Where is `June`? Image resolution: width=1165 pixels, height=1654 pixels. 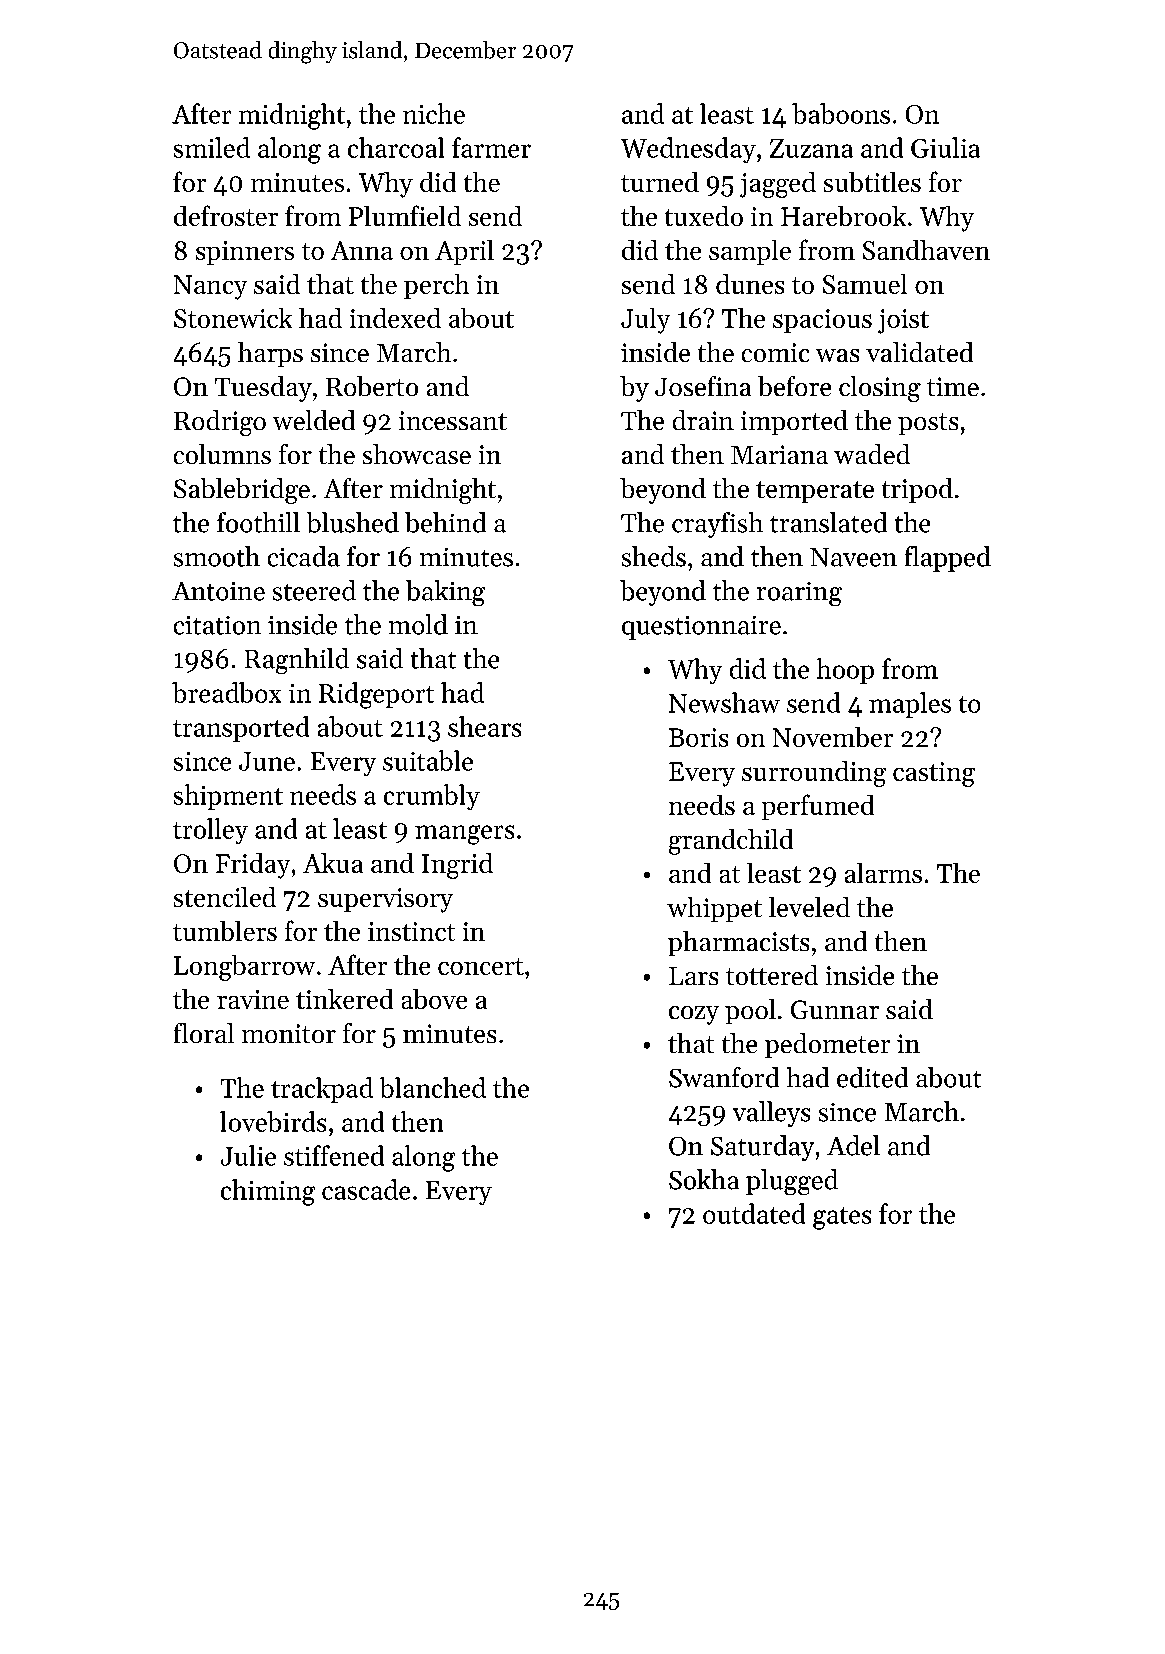 June is located at coordinates (267, 761).
